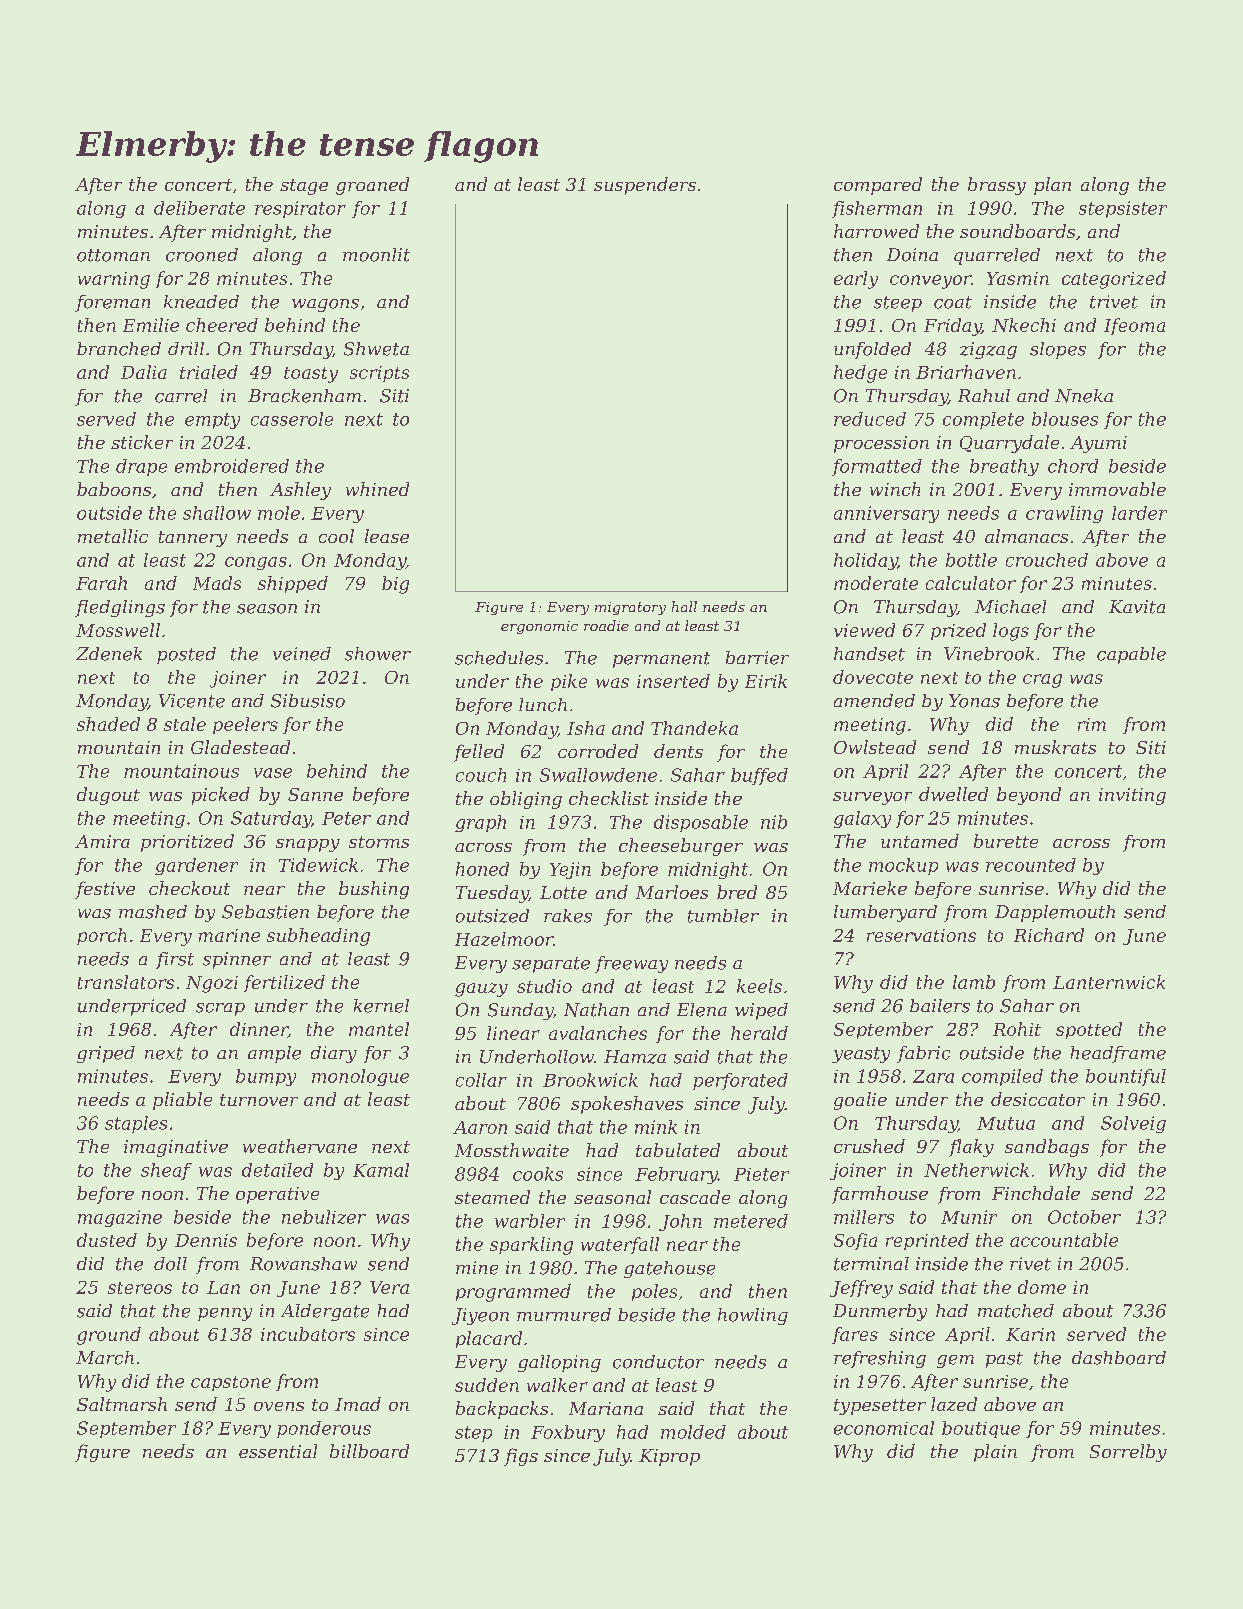 This screenshot has width=1243, height=1609. I want to click on capstone, so click(231, 1383).
